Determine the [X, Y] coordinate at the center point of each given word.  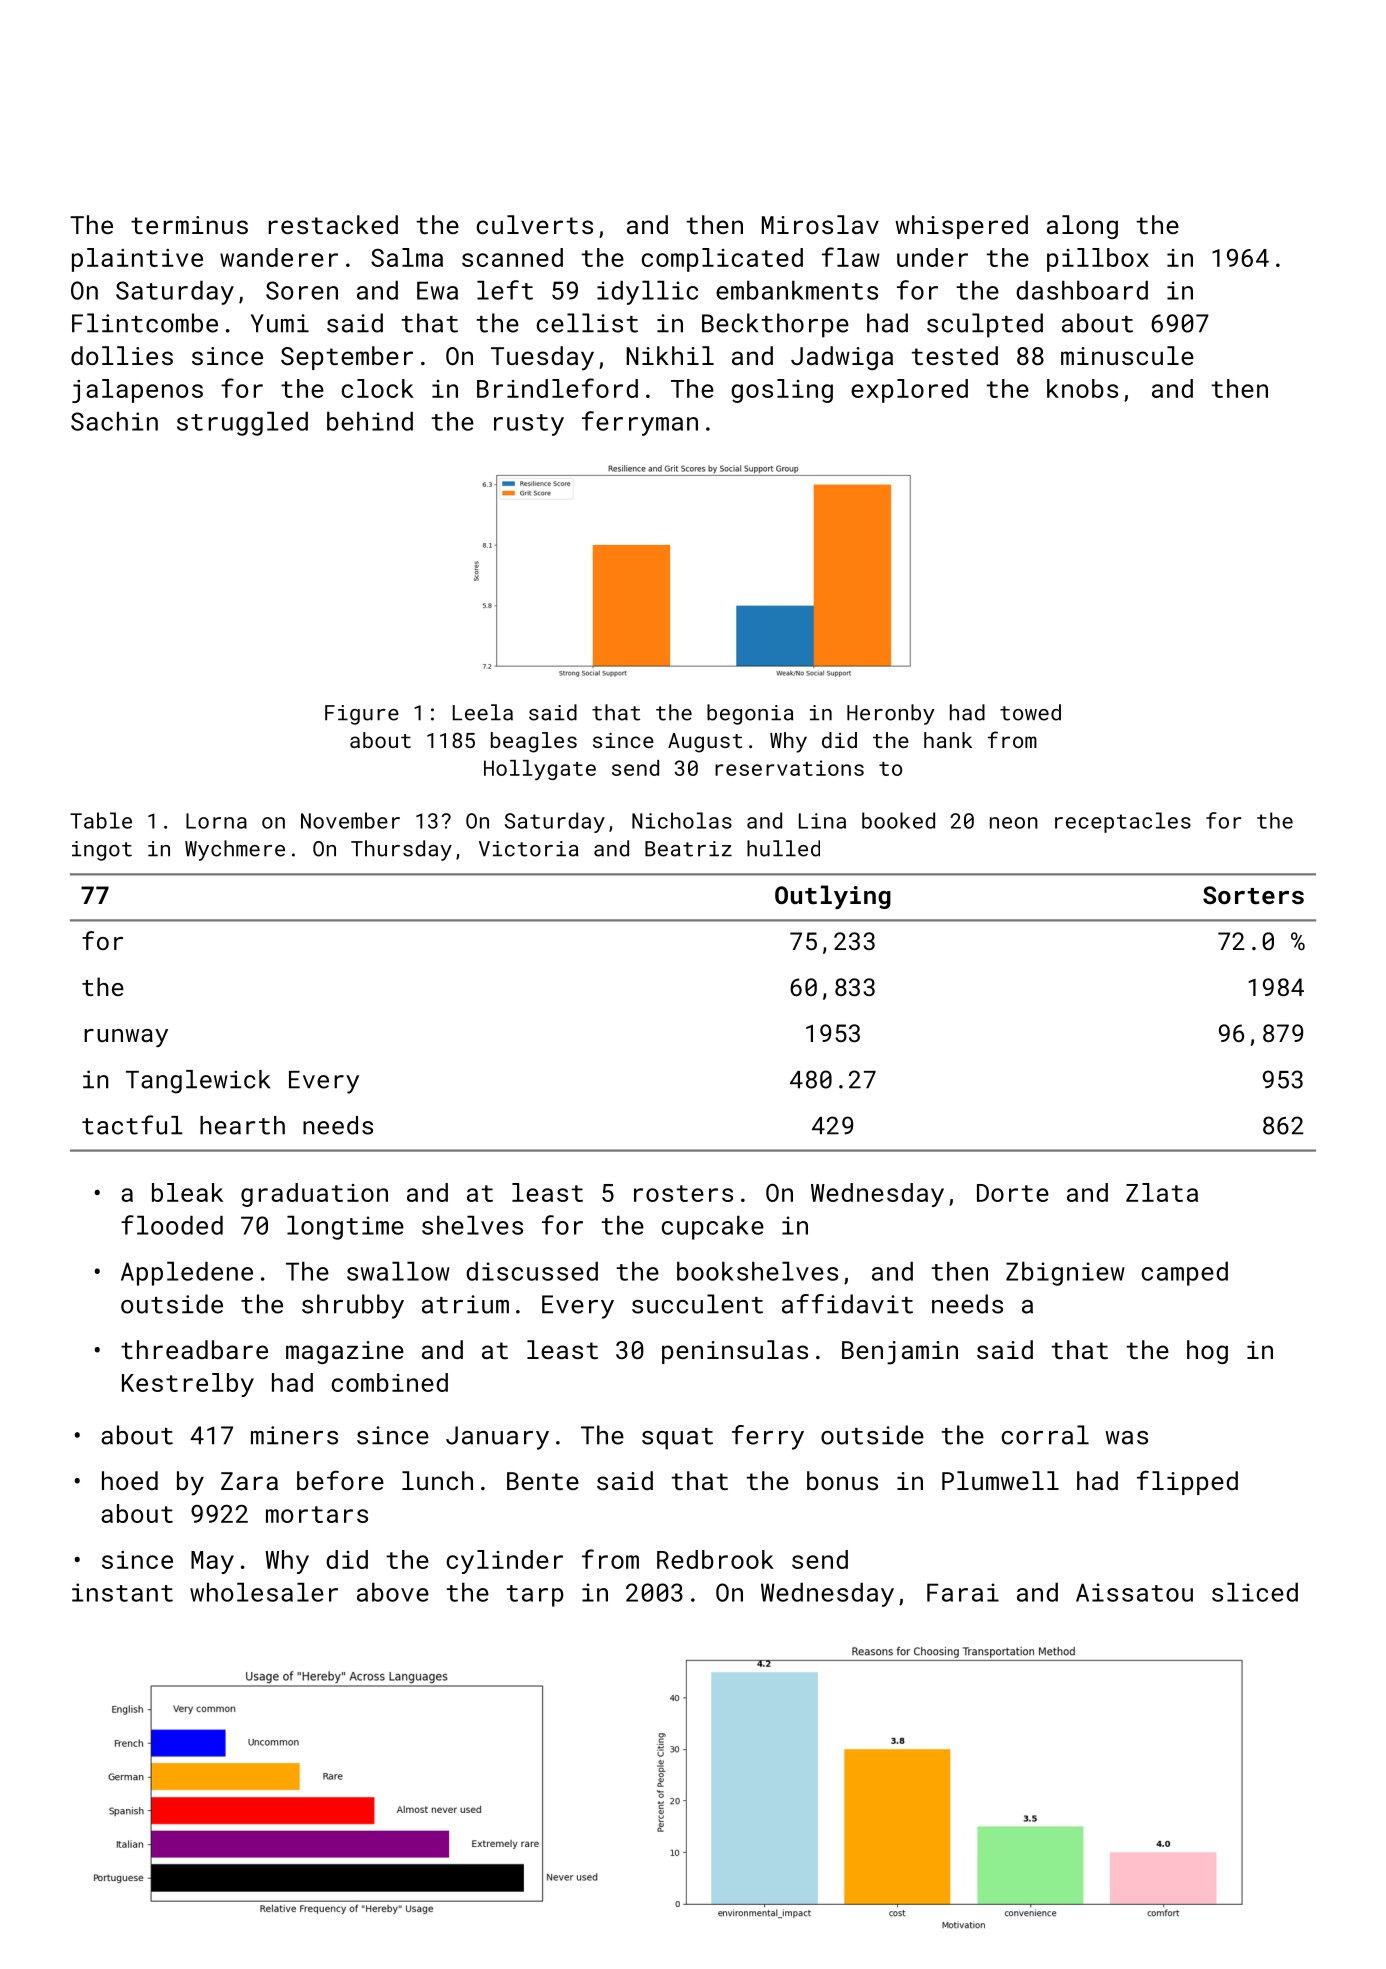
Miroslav [820, 224]
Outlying [833, 897]
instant [122, 1592]
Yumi [280, 323]
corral [1045, 1435]
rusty [529, 425]
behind [370, 421]
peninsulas [735, 1352]
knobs [1082, 388]
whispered [961, 227]
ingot [102, 851]
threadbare [194, 1349]
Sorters [1253, 895]
